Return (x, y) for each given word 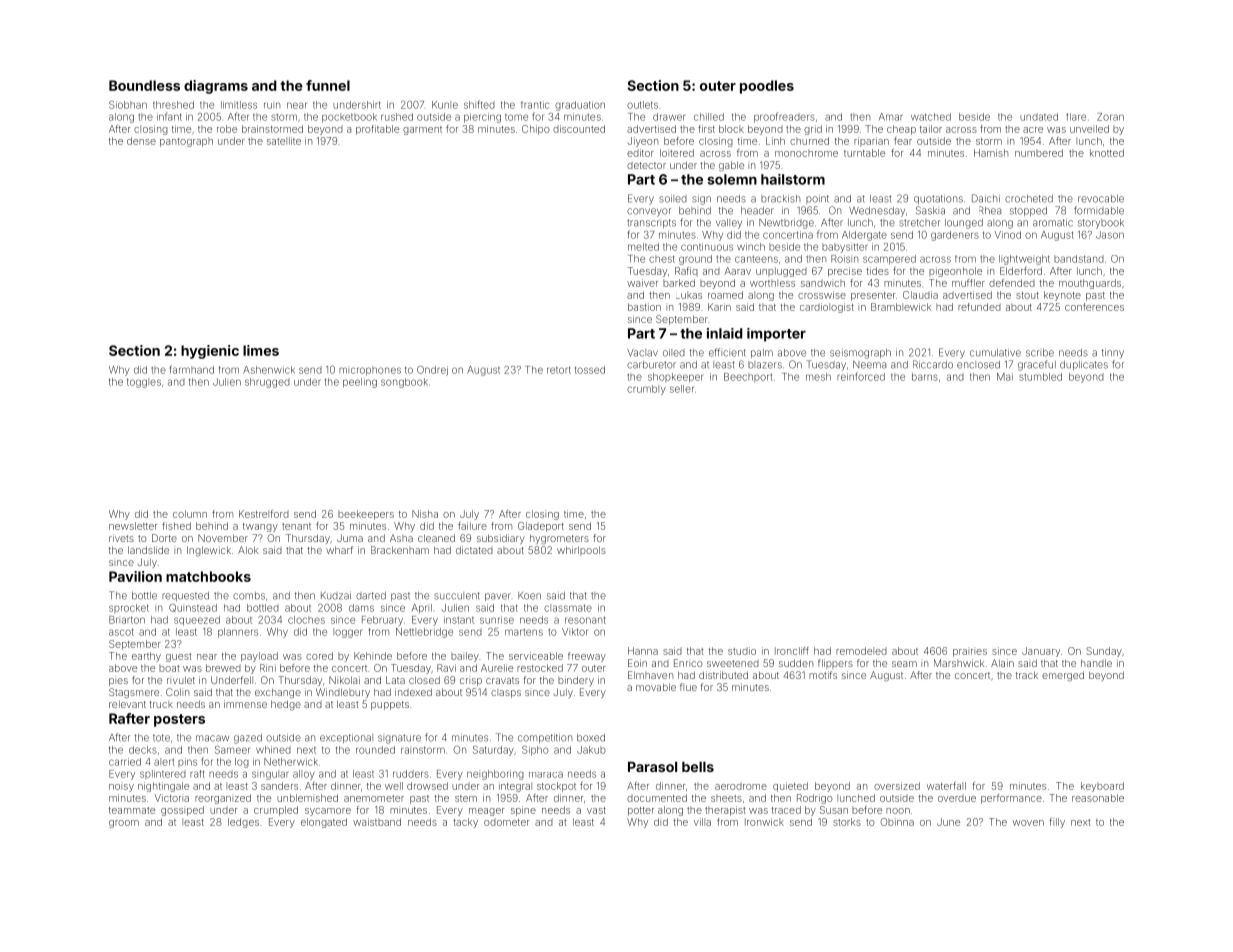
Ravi (446, 668)
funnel (328, 85)
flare (1076, 117)
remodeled (861, 651)
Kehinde (373, 656)
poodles (767, 87)
